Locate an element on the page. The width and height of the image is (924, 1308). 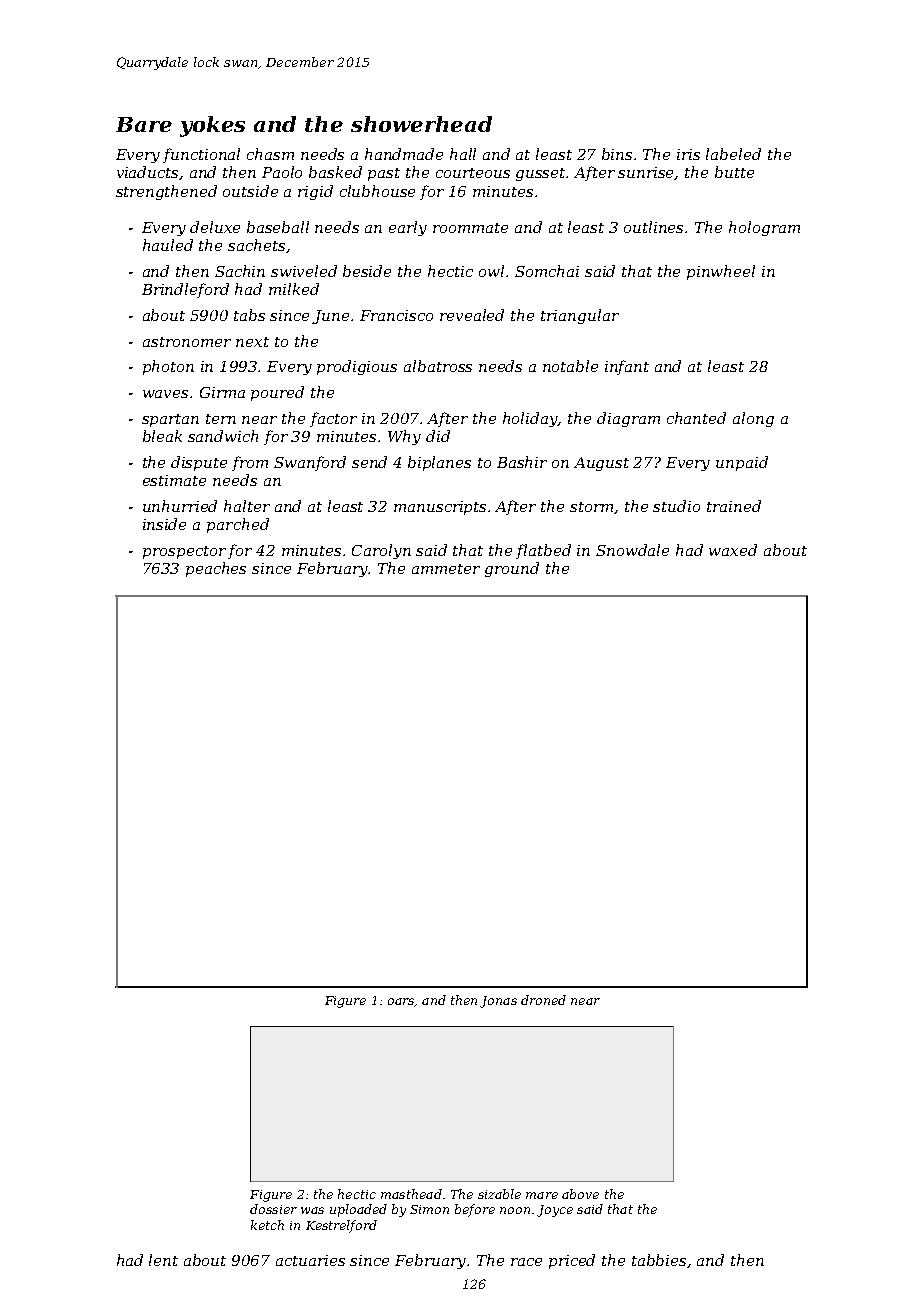
trained is located at coordinates (734, 506).
